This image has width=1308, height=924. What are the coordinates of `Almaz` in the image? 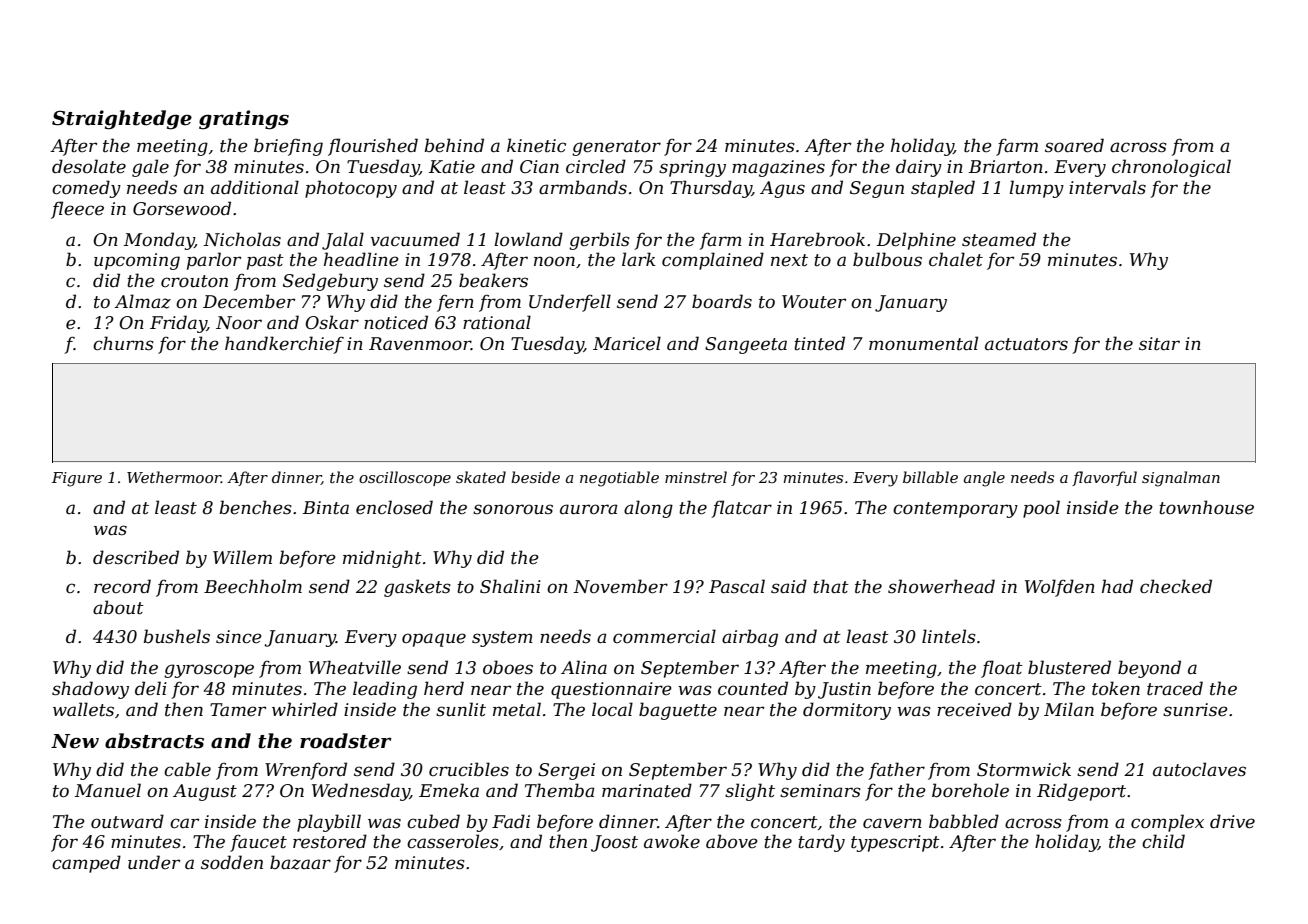 It's located at (142, 301).
